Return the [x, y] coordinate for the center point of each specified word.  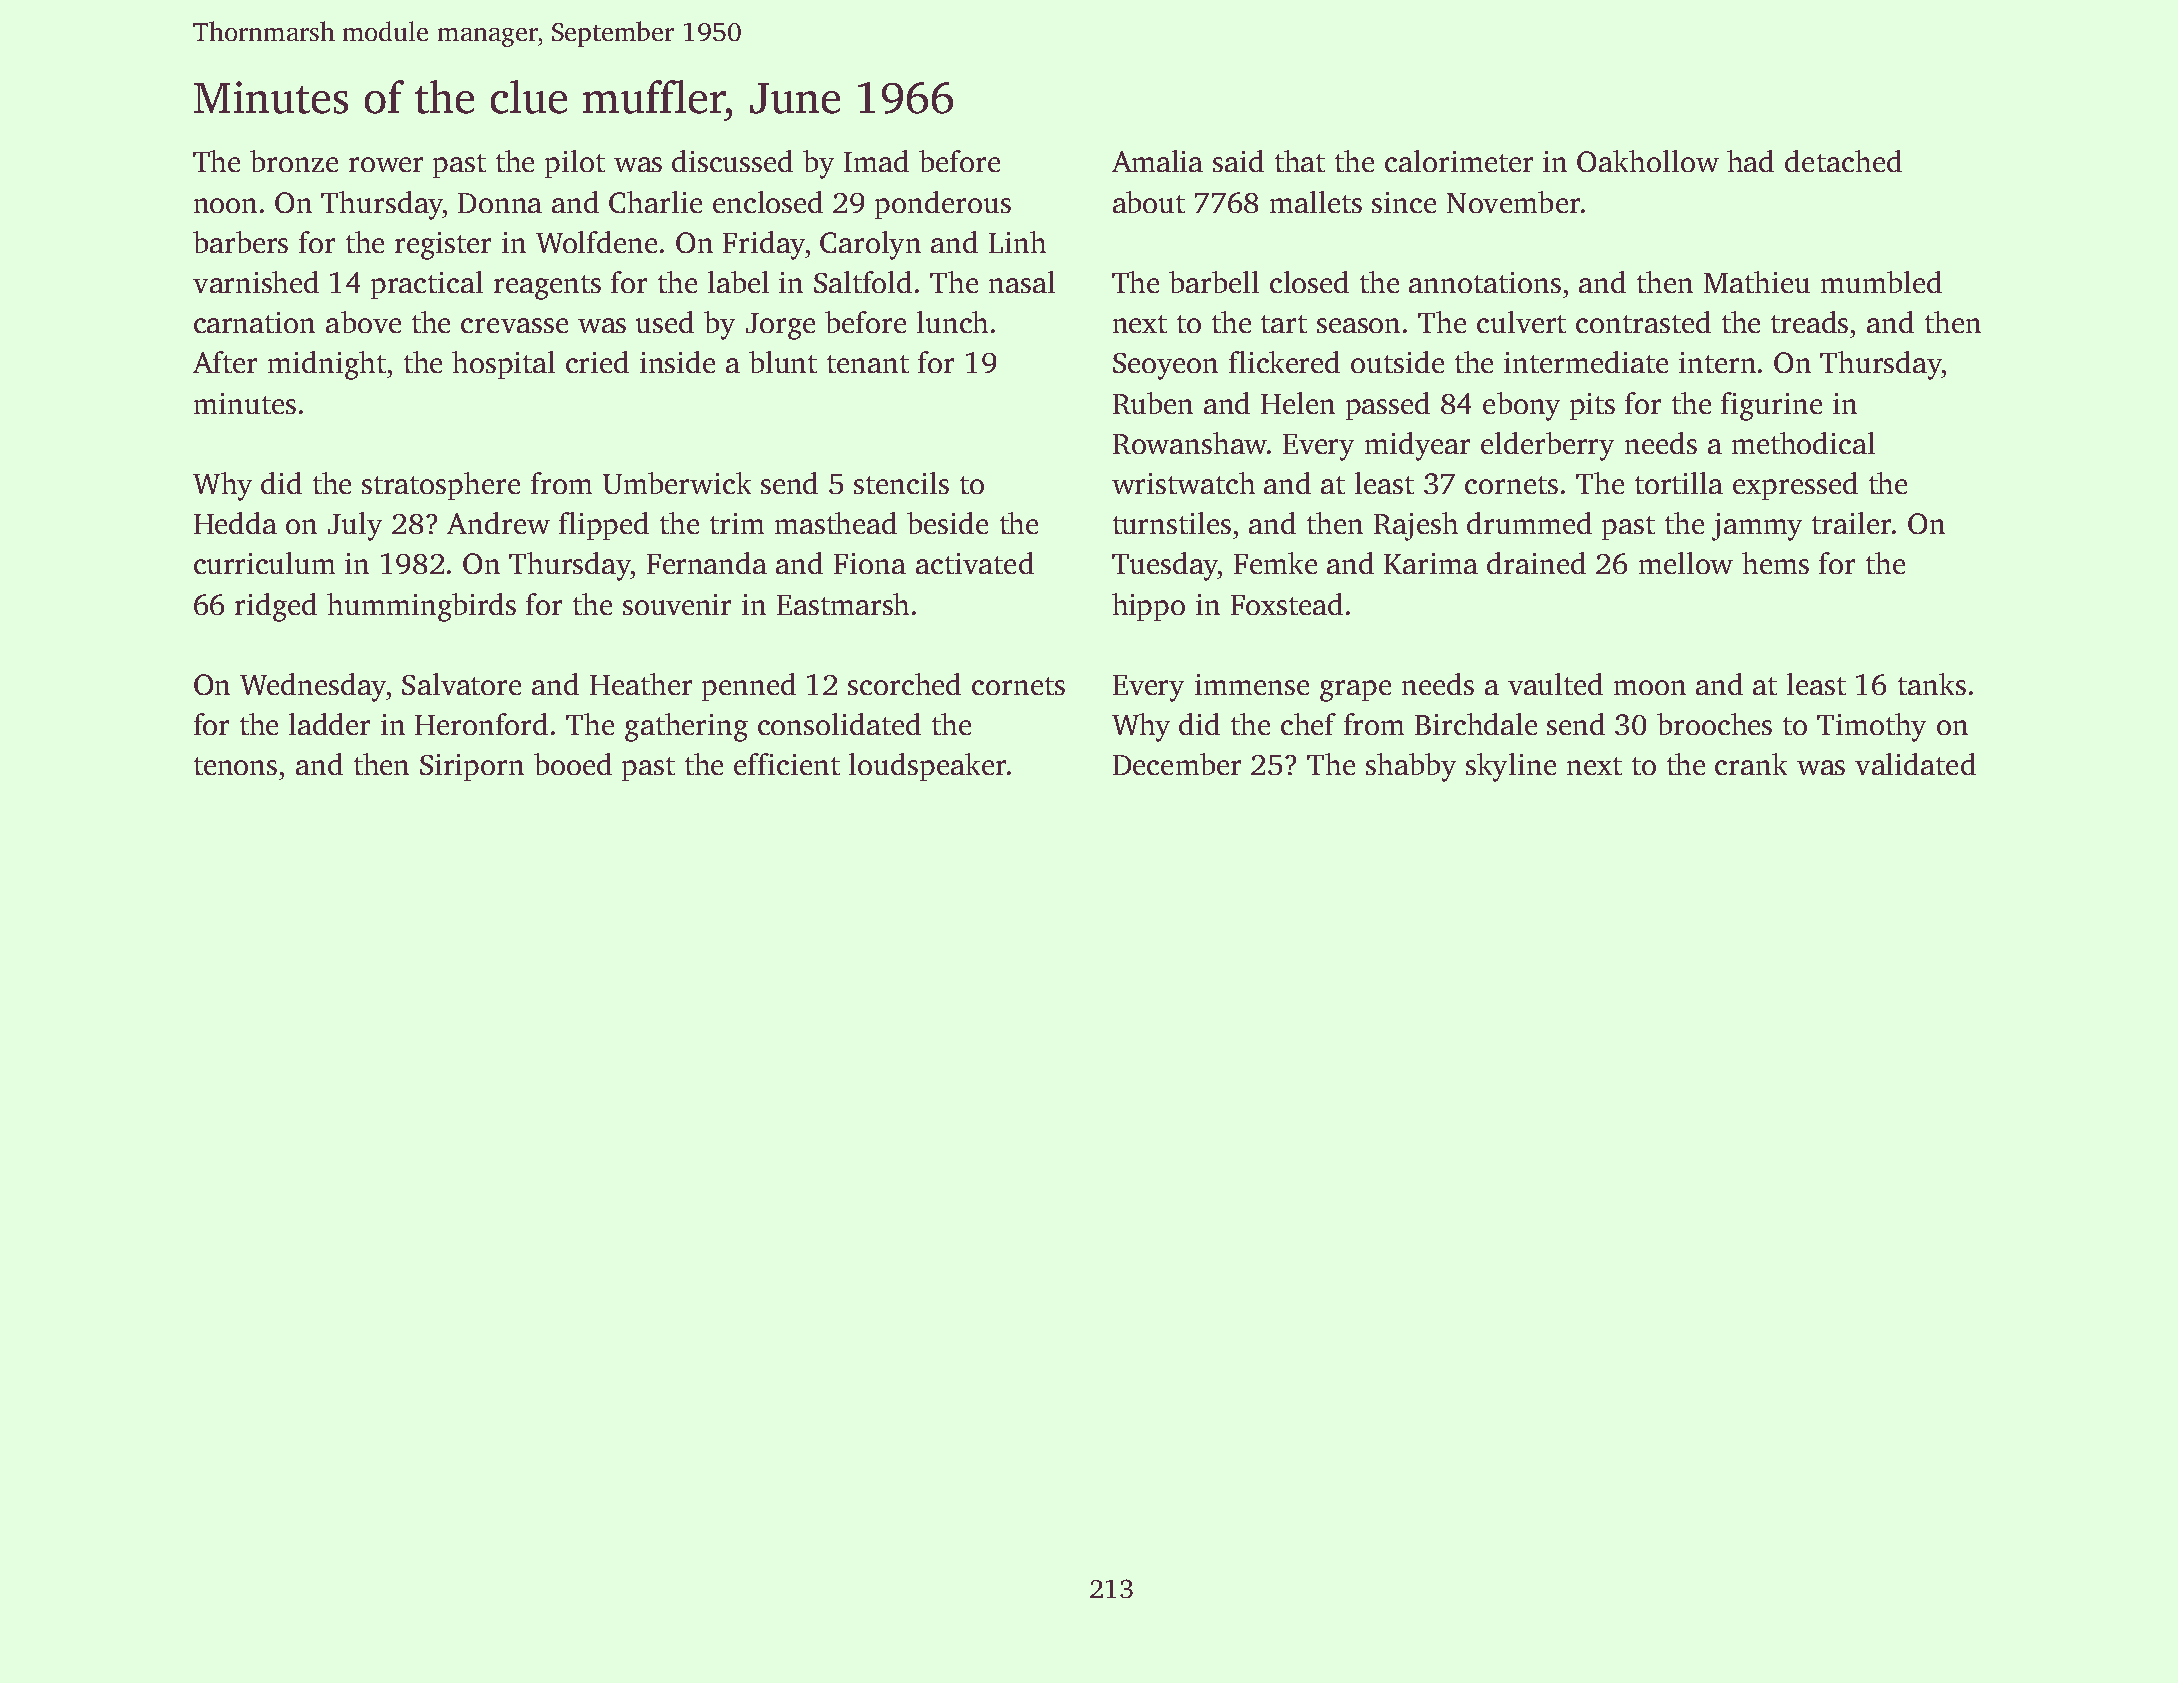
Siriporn [472, 767]
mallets [1316, 202]
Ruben [1153, 403]
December [1177, 764]
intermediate [1586, 362]
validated [1915, 764]
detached [1843, 161]
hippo [1148, 607]
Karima [1431, 563]
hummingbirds [421, 607]
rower [386, 164]
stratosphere [441, 486]
